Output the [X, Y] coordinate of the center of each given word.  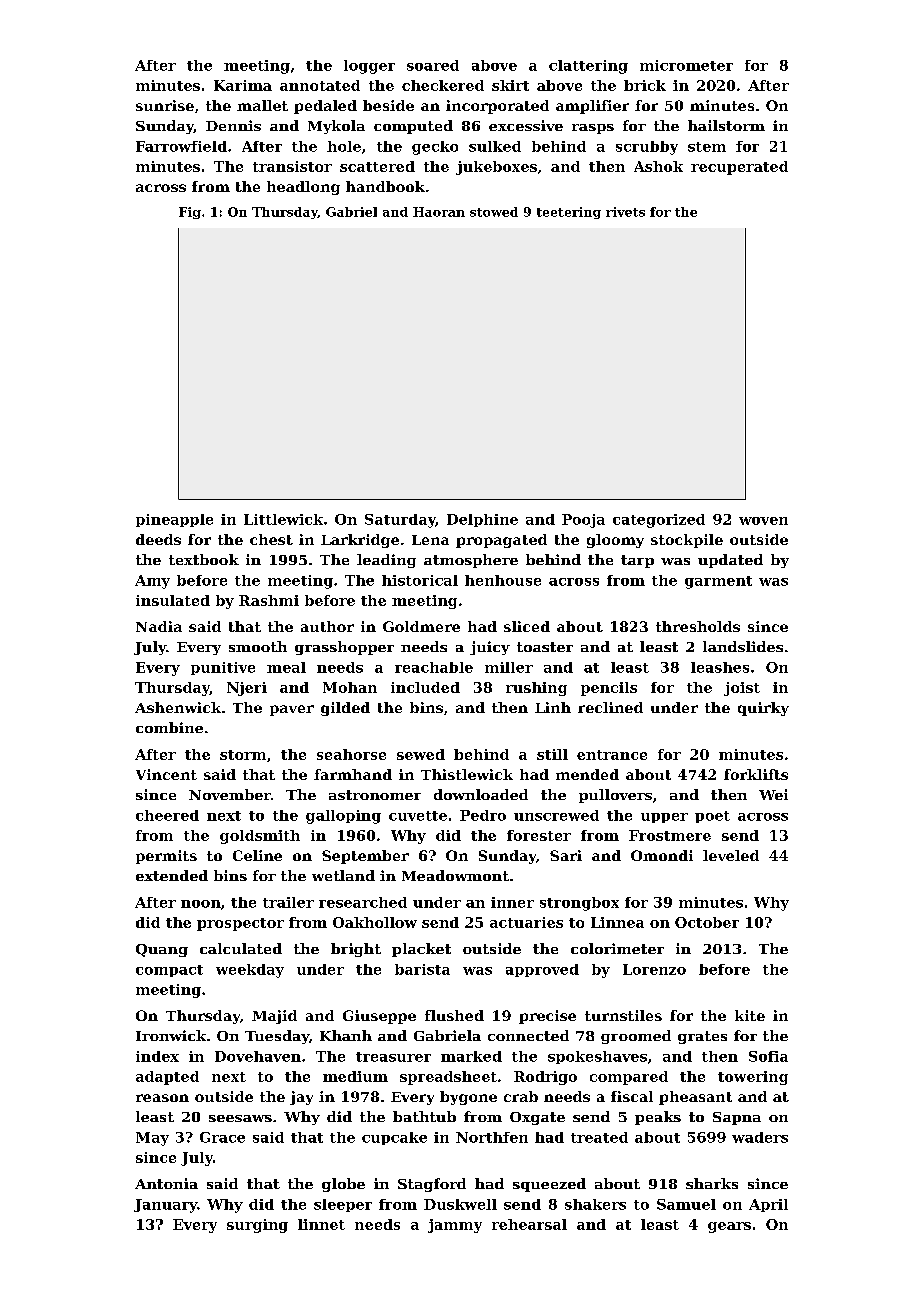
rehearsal [529, 1224]
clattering [588, 67]
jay [301, 1098]
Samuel [686, 1204]
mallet [262, 105]
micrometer [686, 65]
